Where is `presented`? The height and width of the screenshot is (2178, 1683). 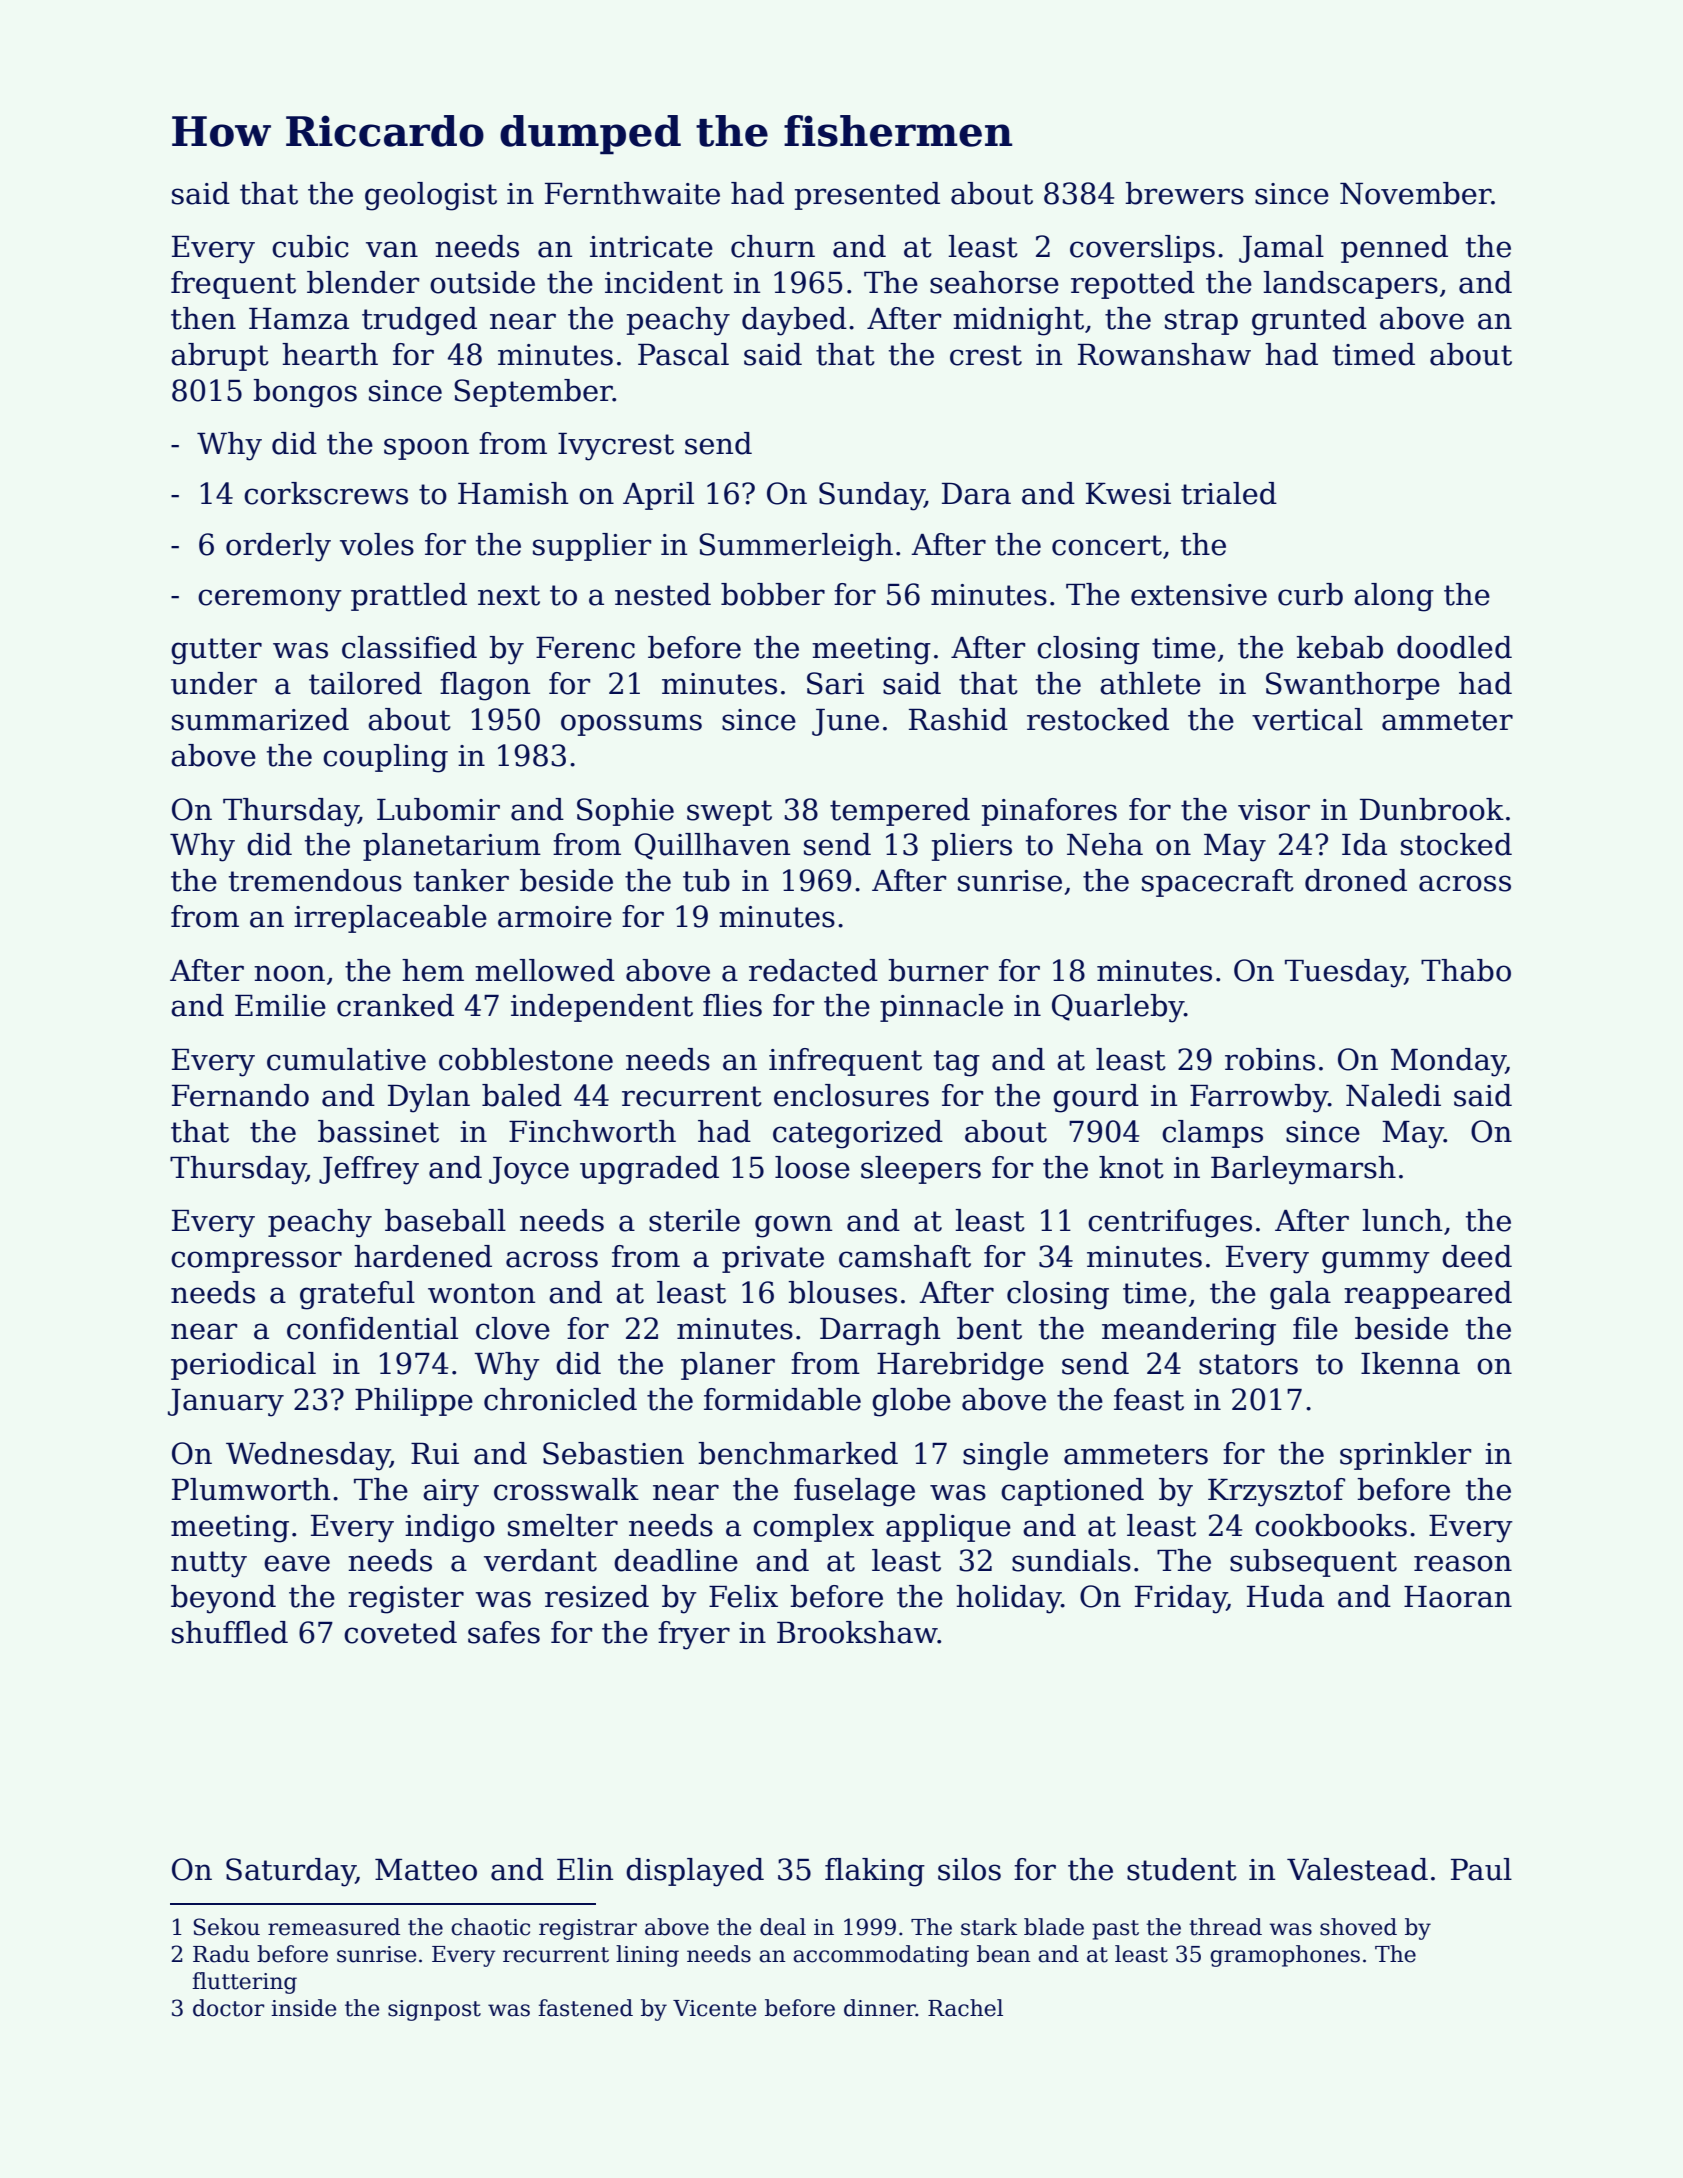
presented is located at coordinates (867, 196).
